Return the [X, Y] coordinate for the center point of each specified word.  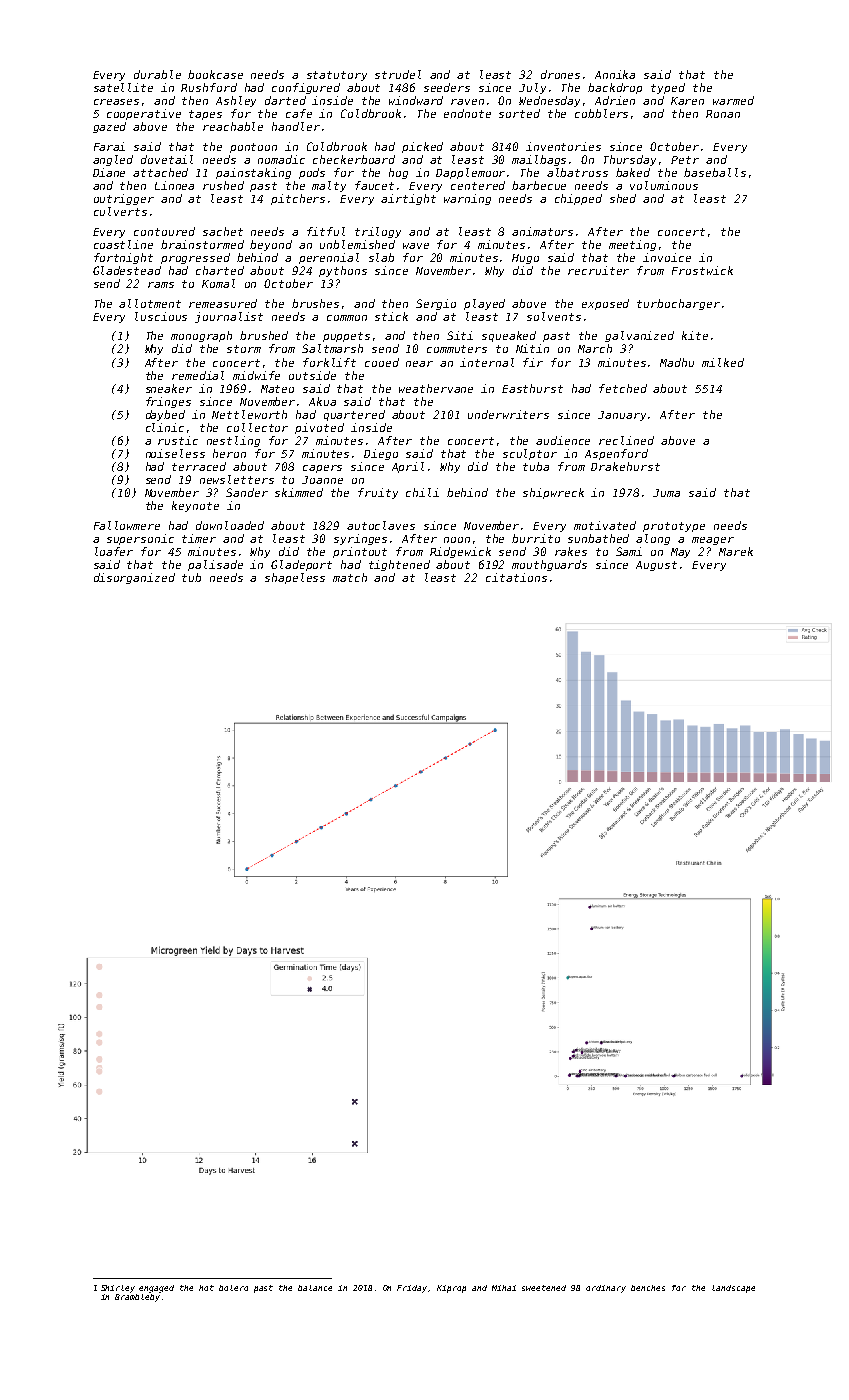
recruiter [598, 270]
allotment [150, 303]
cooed [382, 362]
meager [713, 541]
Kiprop [451, 1289]
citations [516, 577]
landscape [733, 1289]
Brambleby [137, 1298]
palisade [215, 565]
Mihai [504, 1288]
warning [467, 199]
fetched [623, 388]
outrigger [124, 199]
